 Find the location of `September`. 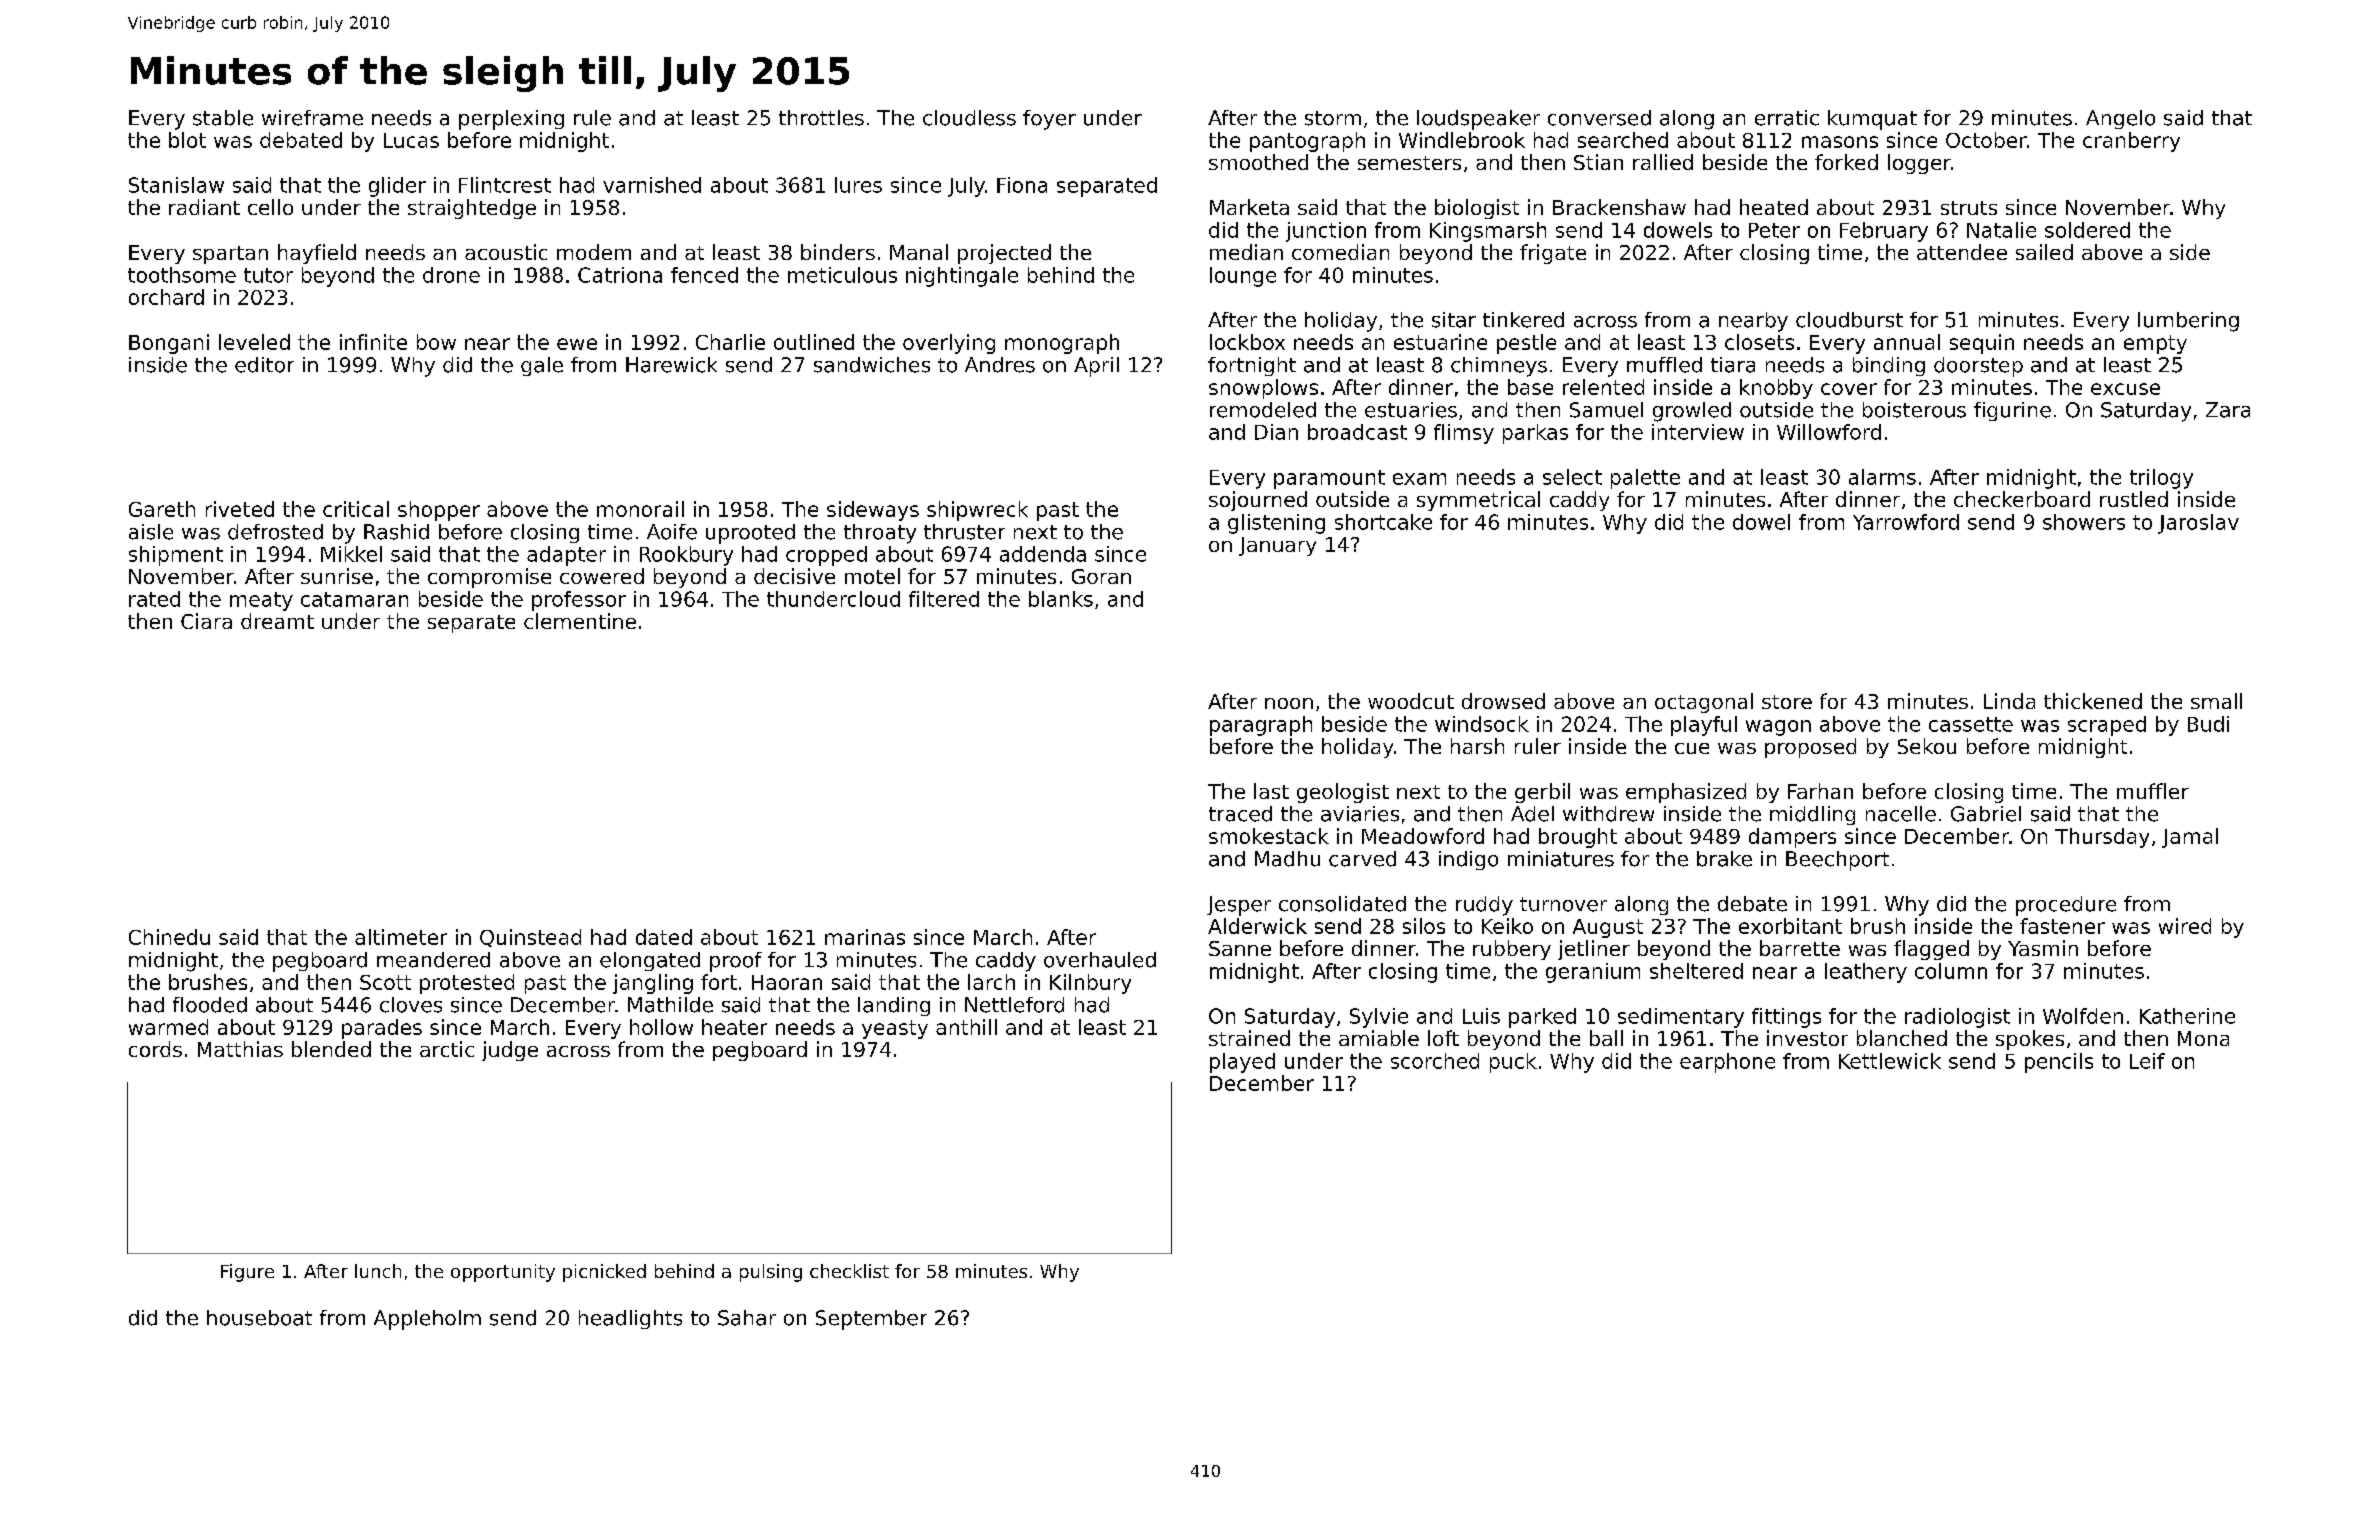

September is located at coordinates (871, 1320).
